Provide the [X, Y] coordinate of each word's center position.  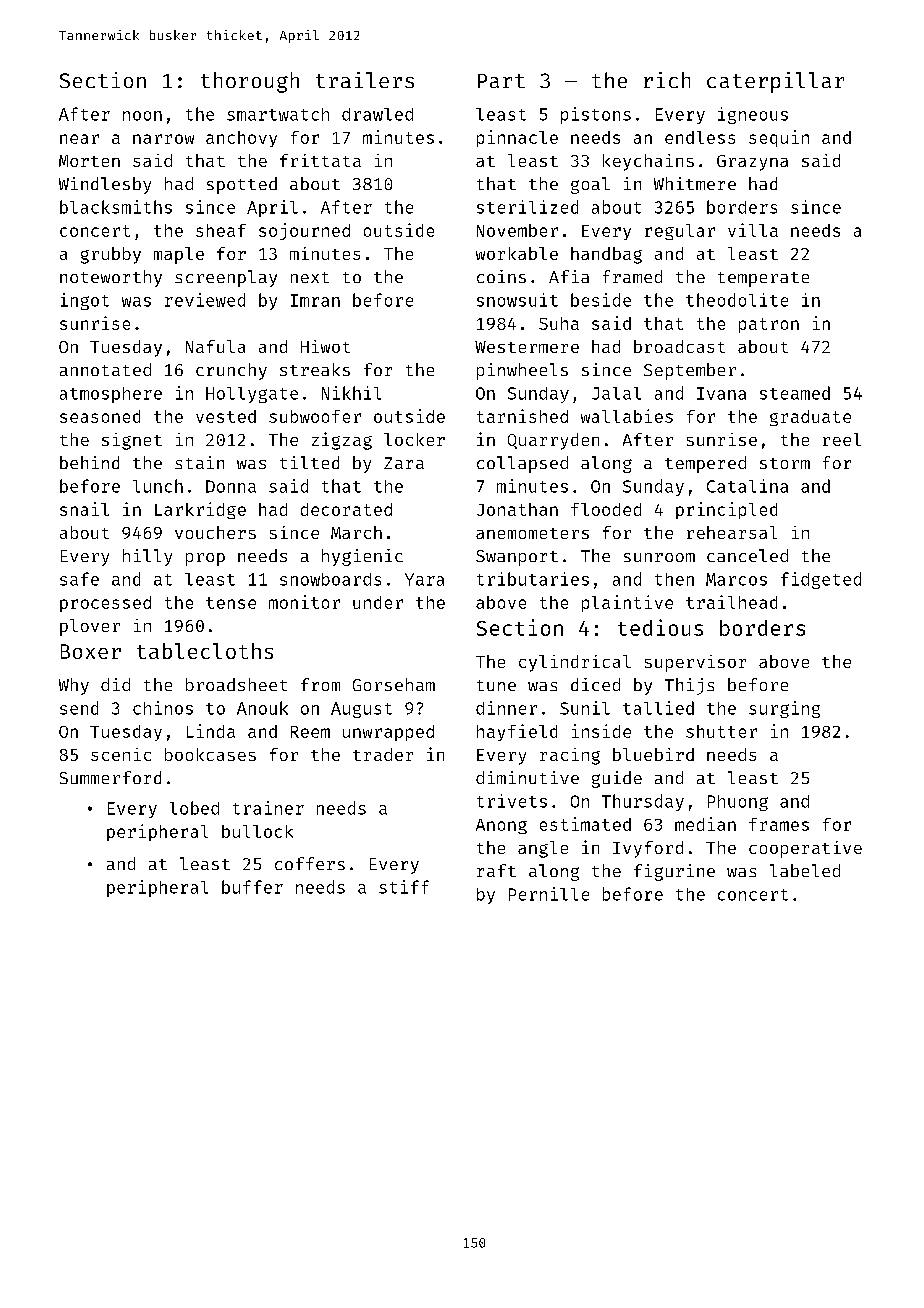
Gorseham [394, 684]
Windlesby [105, 185]
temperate [763, 279]
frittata [320, 160]
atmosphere [111, 395]
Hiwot [325, 346]
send [79, 708]
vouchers [215, 532]
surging [784, 709]
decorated [346, 509]
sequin [779, 138]
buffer [252, 887]
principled [726, 510]
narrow [163, 139]
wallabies [627, 416]
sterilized [527, 207]
